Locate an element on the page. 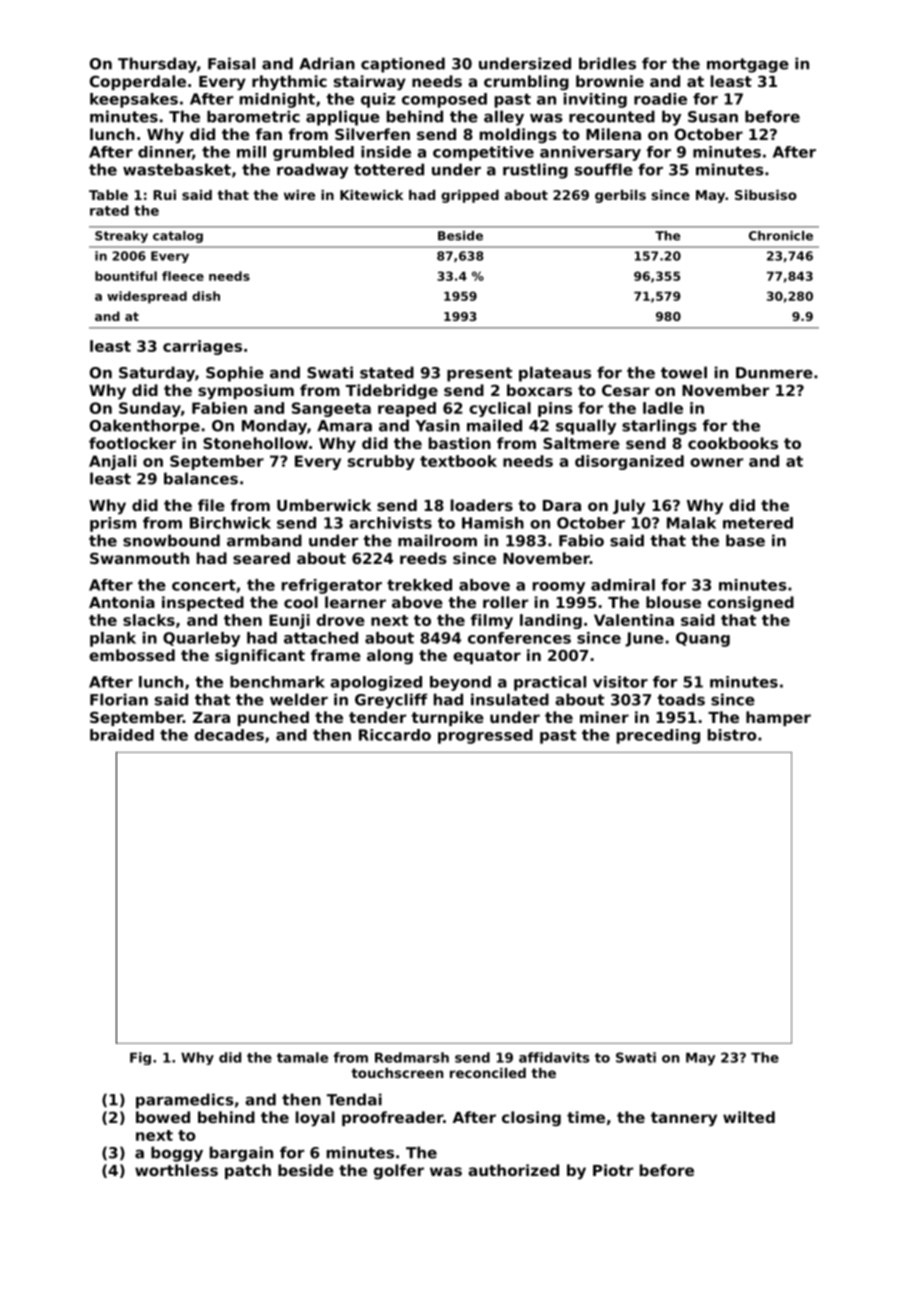  bridles is located at coordinates (607, 63).
